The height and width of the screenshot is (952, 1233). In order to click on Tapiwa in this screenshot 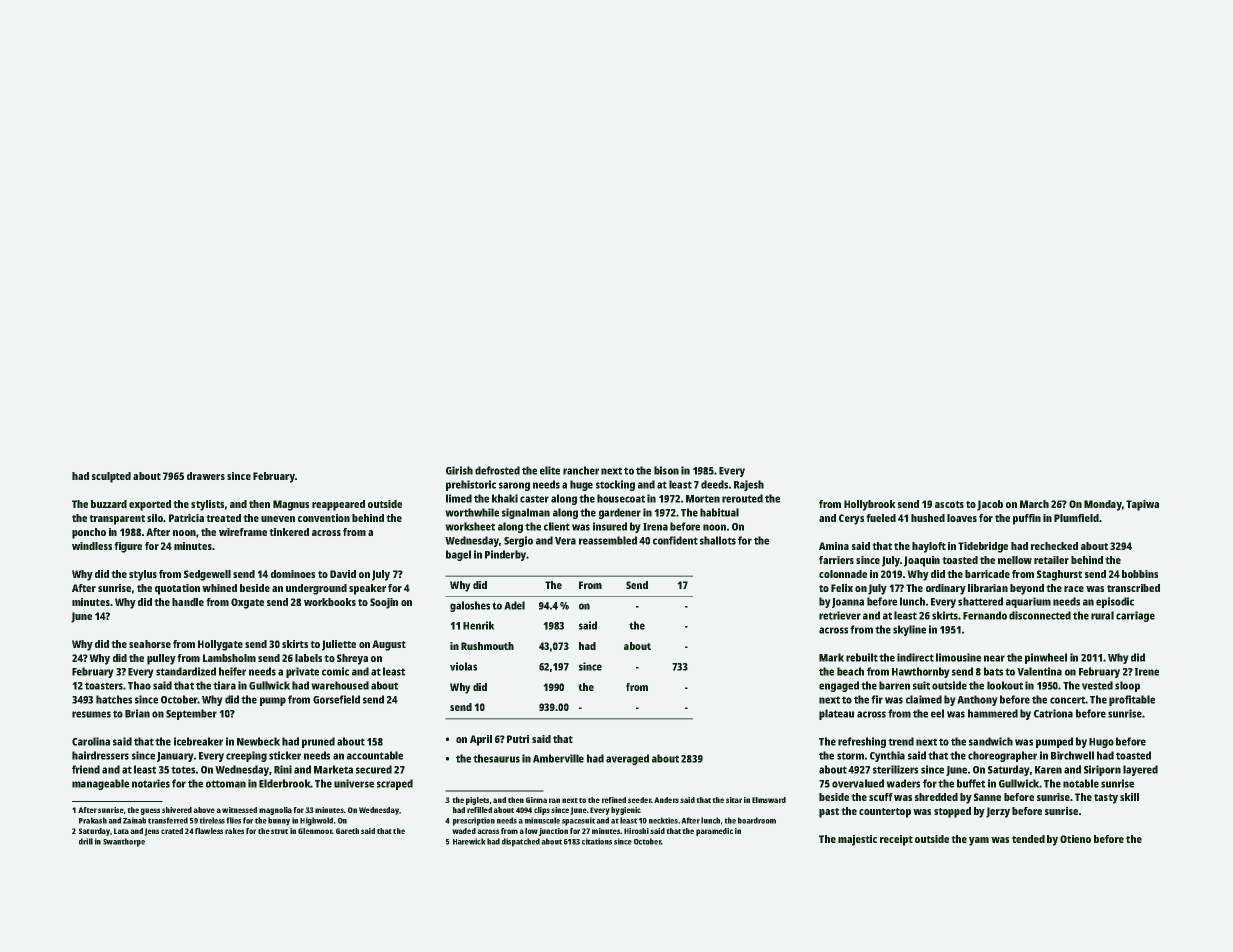, I will do `click(1142, 505)`.
